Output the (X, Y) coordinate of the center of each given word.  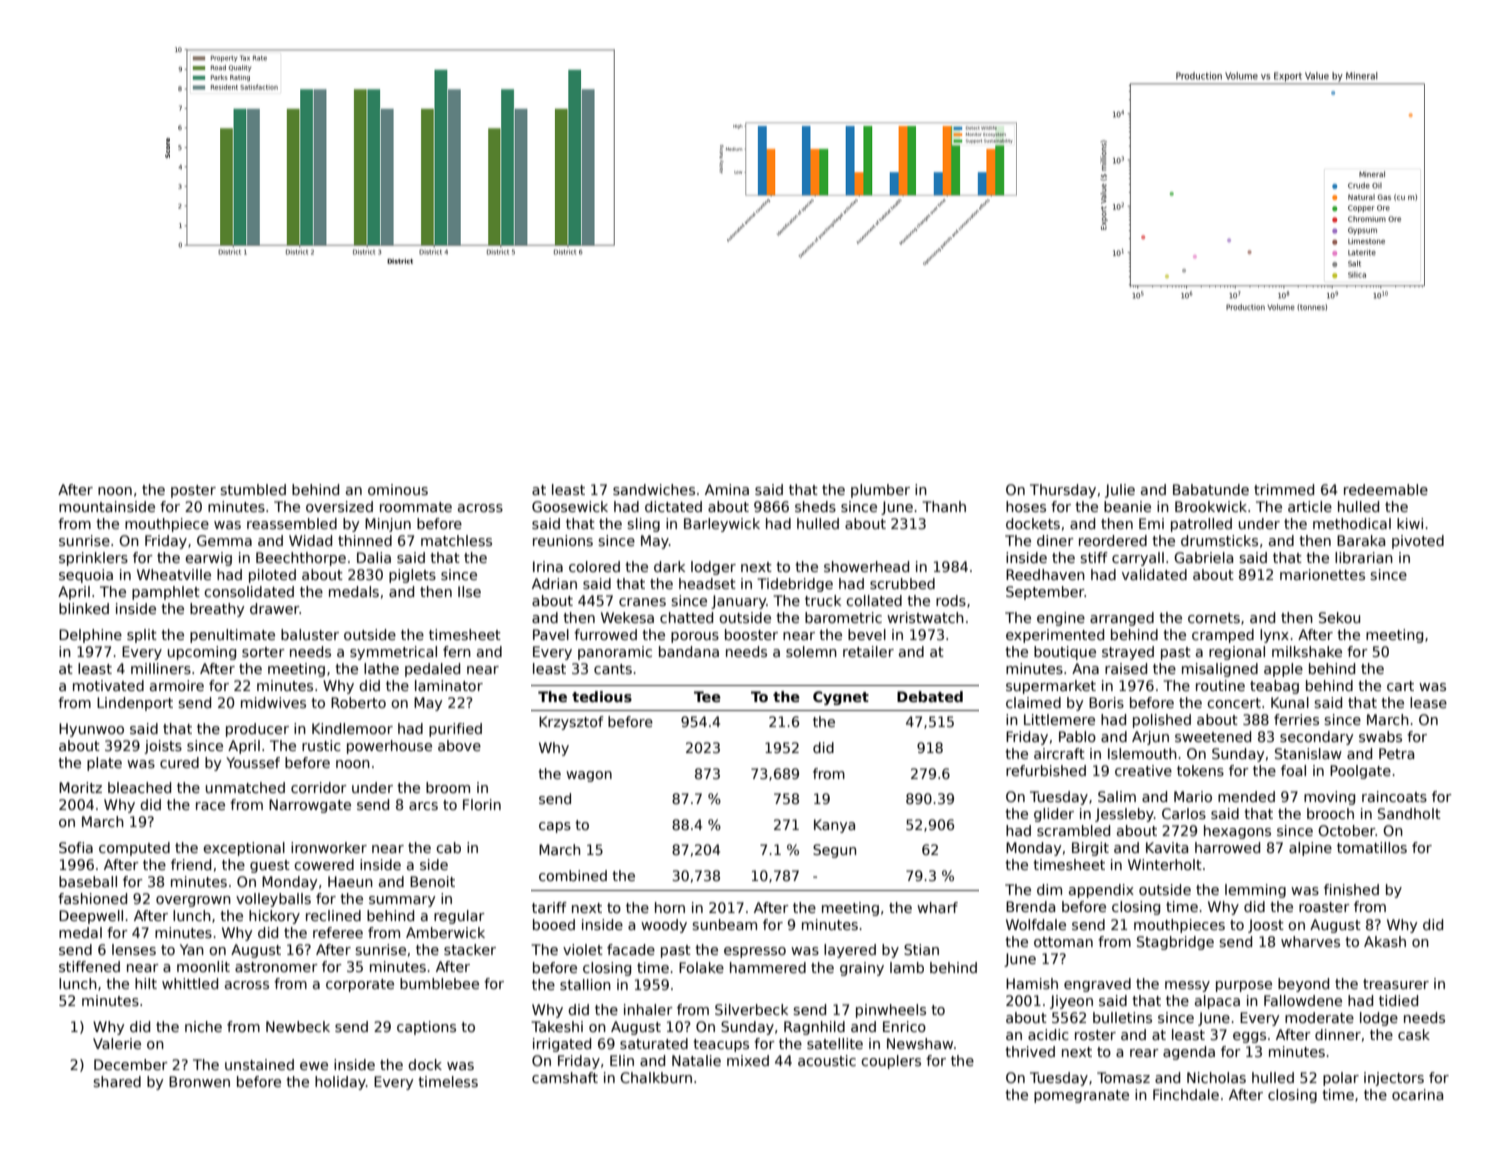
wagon (589, 776)
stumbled (253, 489)
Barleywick (722, 525)
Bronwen (199, 1081)
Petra (1396, 753)
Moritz (80, 787)
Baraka (1361, 540)
